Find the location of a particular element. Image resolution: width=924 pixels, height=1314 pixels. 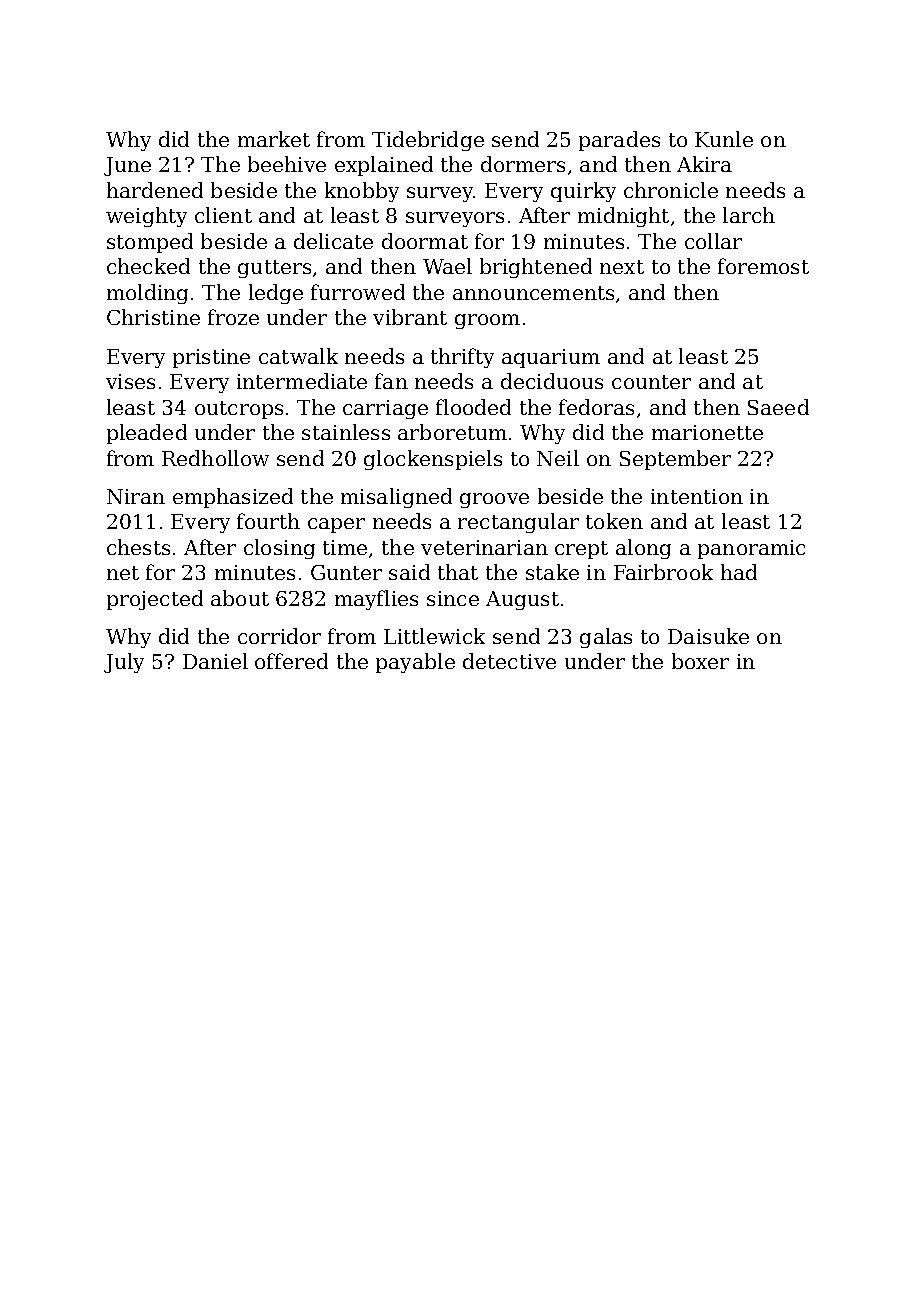

client is located at coordinates (223, 215).
